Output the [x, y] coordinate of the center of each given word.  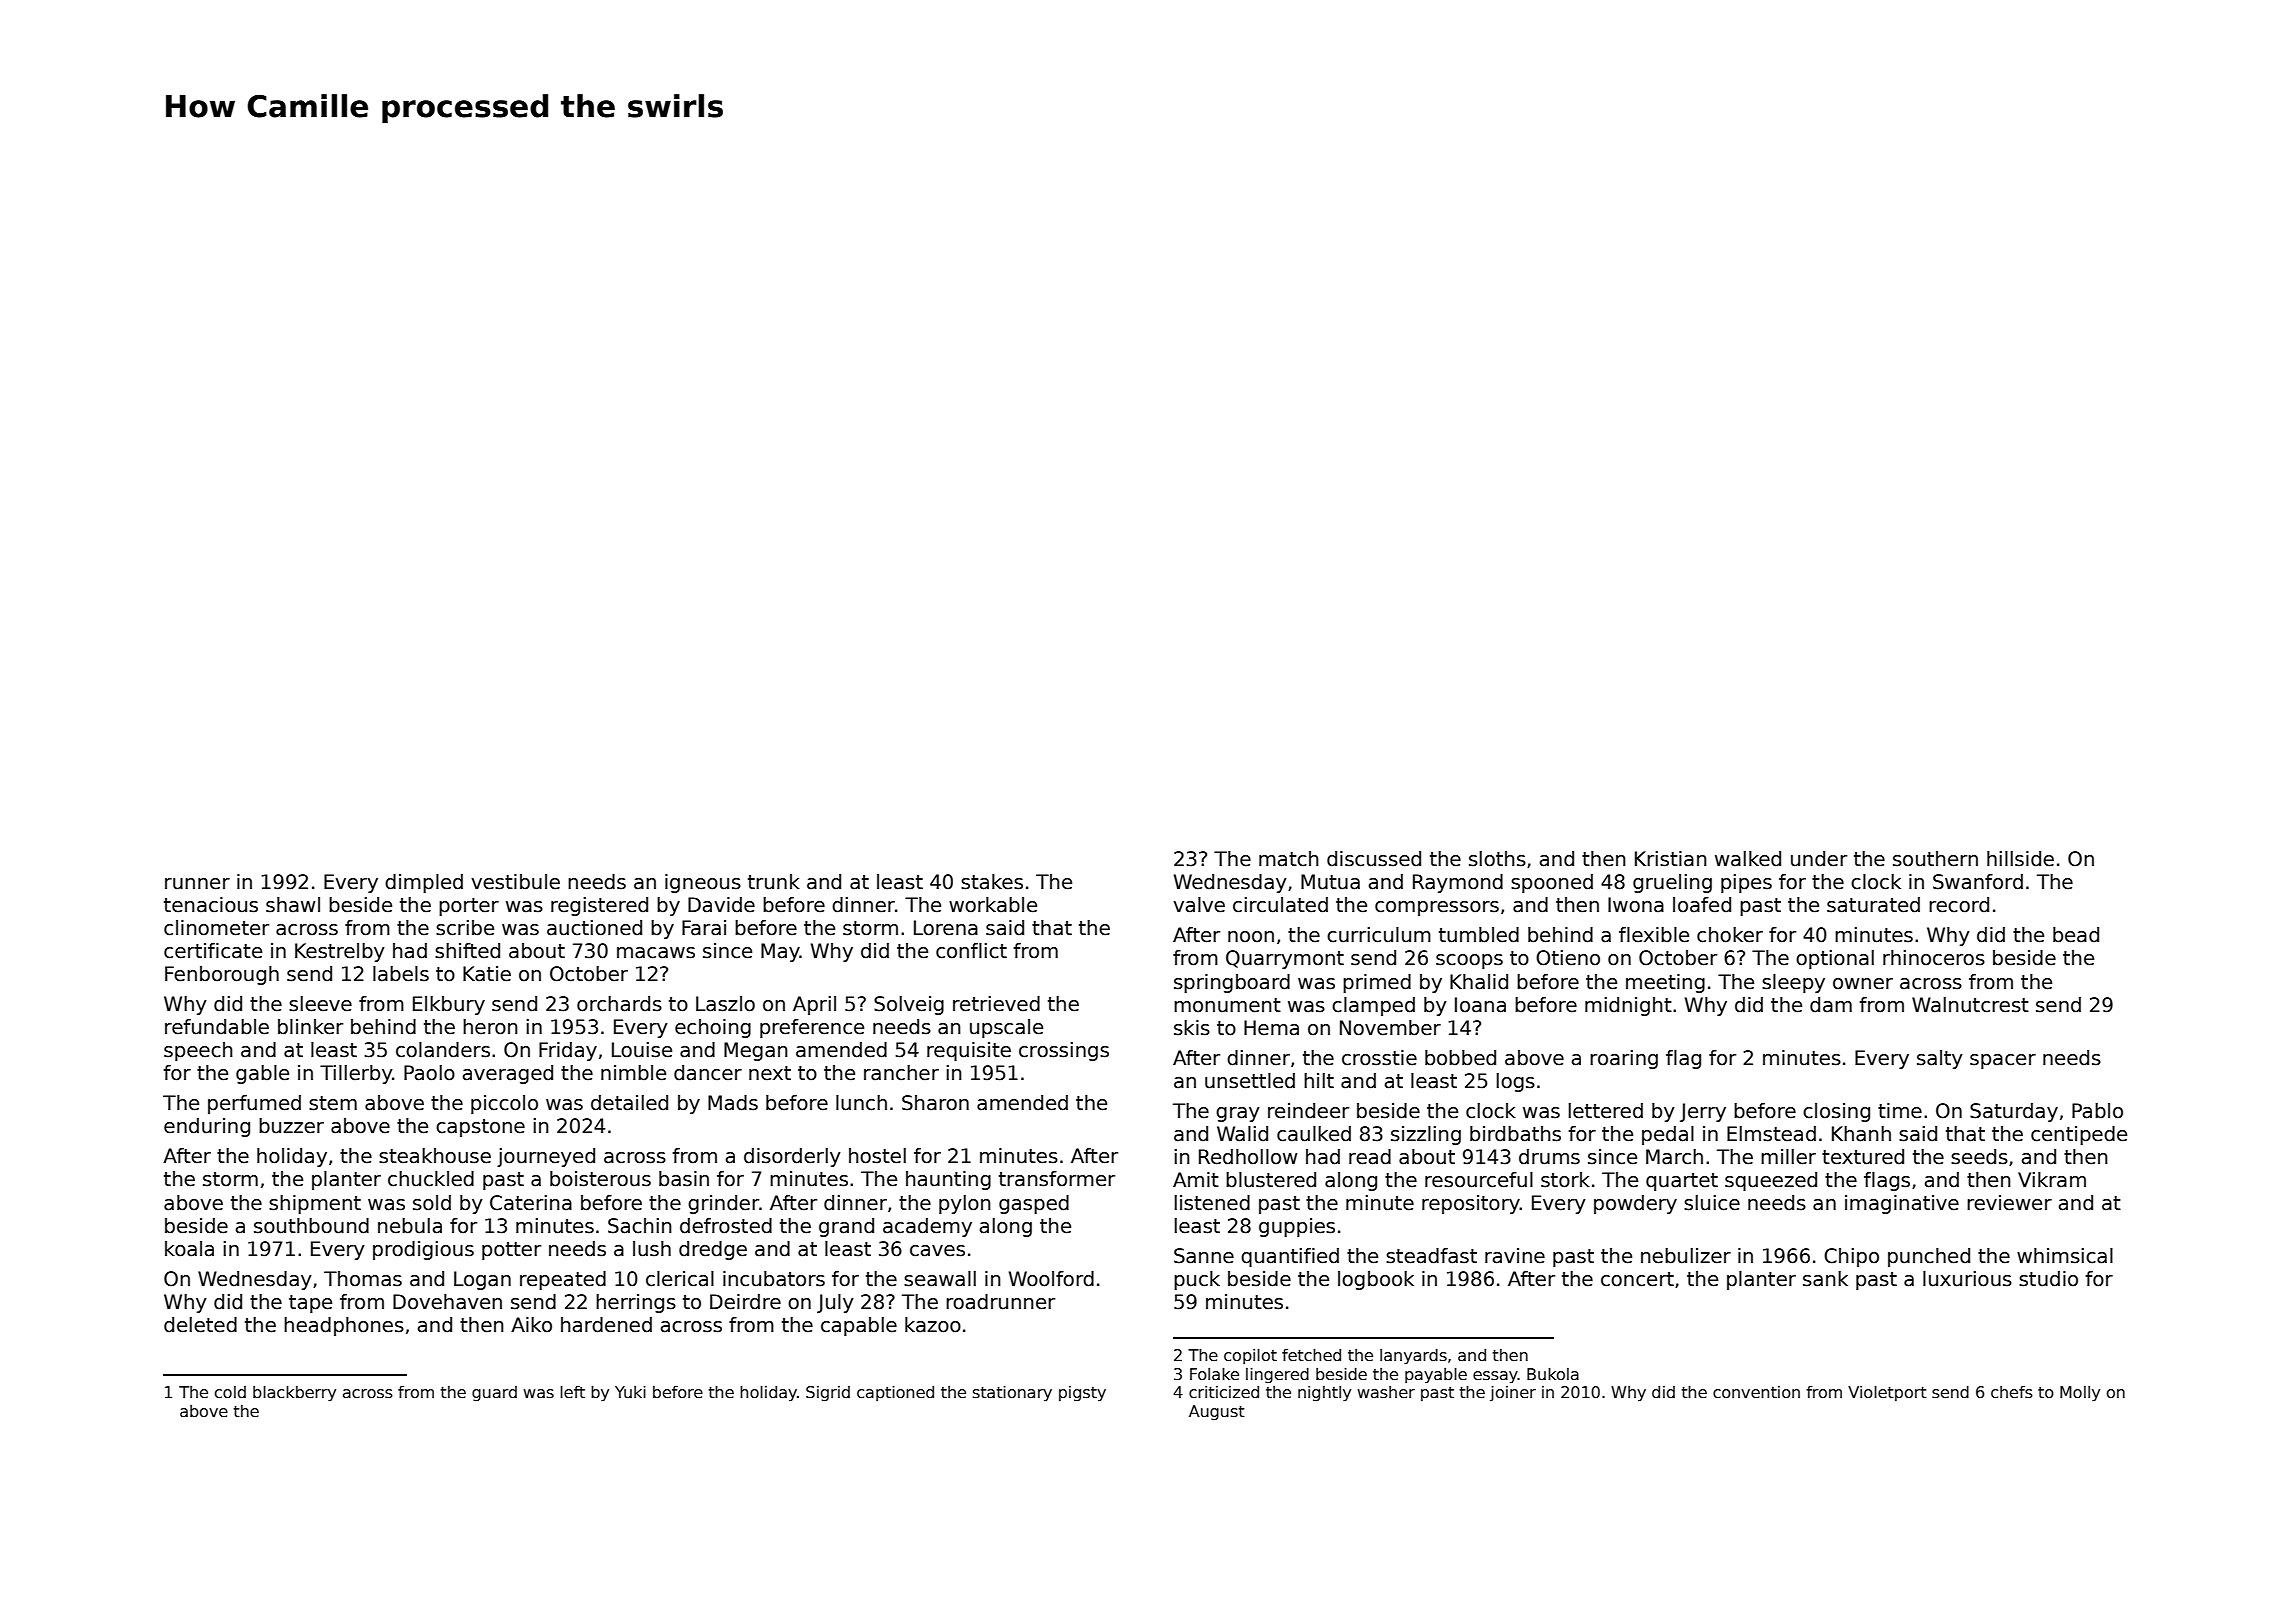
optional [1835, 959]
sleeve [320, 1004]
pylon [965, 1204]
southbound [311, 1226]
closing [1836, 1112]
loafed [1702, 905]
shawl [293, 905]
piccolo [504, 1104]
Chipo [1851, 1257]
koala [189, 1249]
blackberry [294, 1394]
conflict [971, 951]
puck [1197, 1280]
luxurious [1967, 1279]
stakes [992, 882]
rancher [901, 1073]
